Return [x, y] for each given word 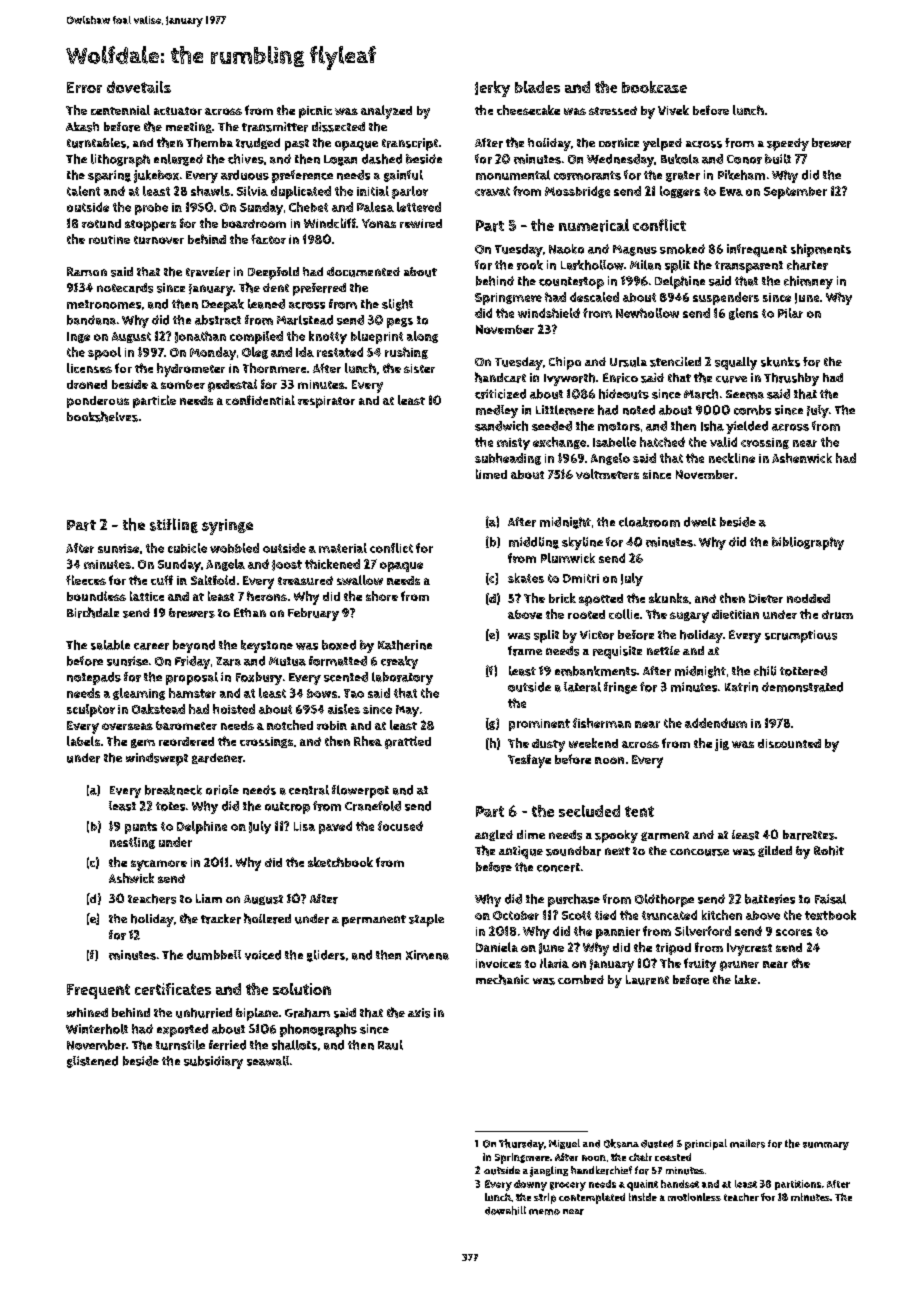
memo [544, 1212]
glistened [92, 1062]
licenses [89, 368]
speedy [788, 144]
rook [530, 265]
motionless [694, 1197]
